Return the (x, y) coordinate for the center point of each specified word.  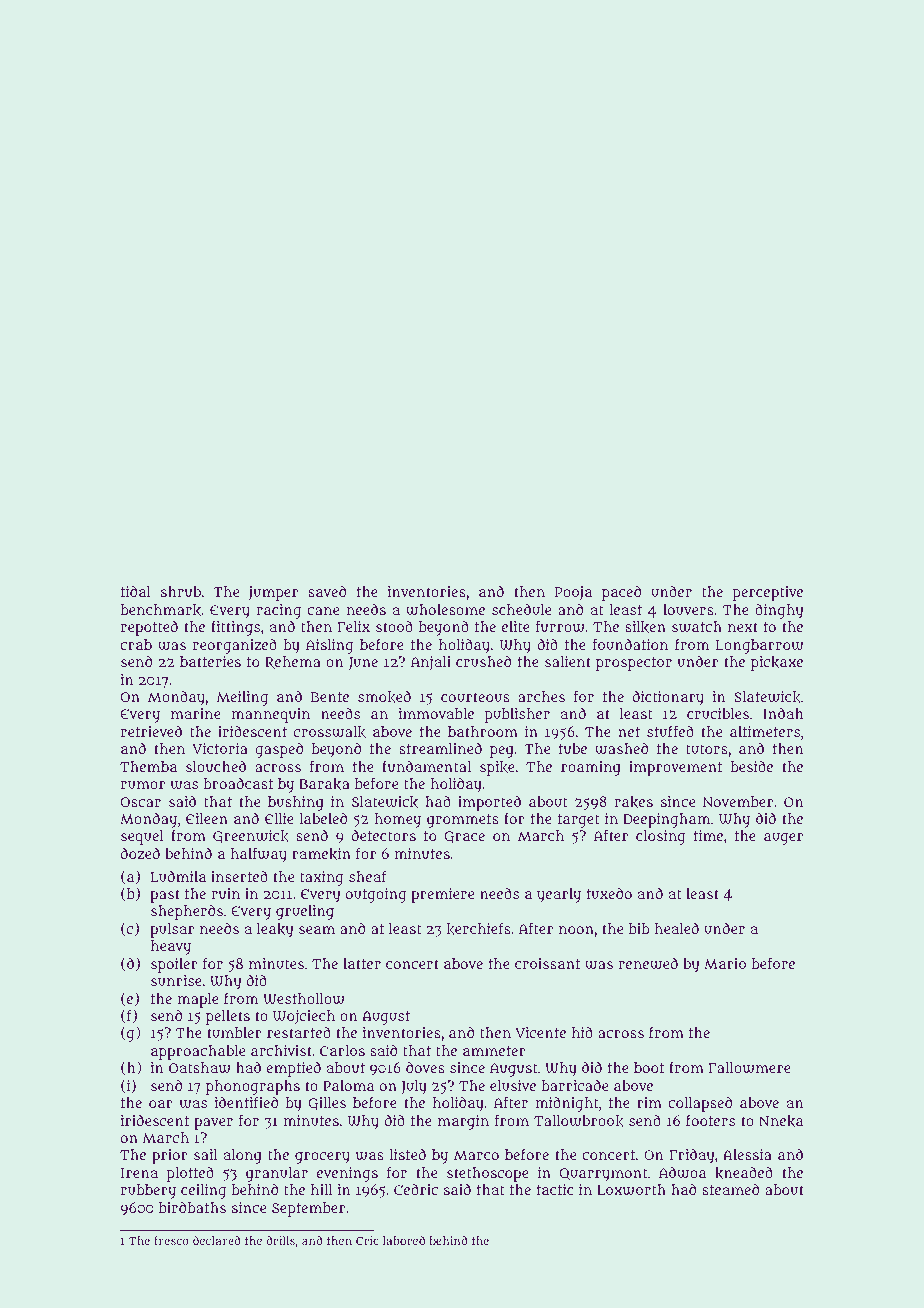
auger (783, 839)
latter (362, 963)
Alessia (747, 1154)
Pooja (573, 593)
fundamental (426, 766)
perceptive (768, 593)
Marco (476, 1155)
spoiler (174, 965)
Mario (725, 963)
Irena (139, 1173)
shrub (181, 591)
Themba (148, 766)
